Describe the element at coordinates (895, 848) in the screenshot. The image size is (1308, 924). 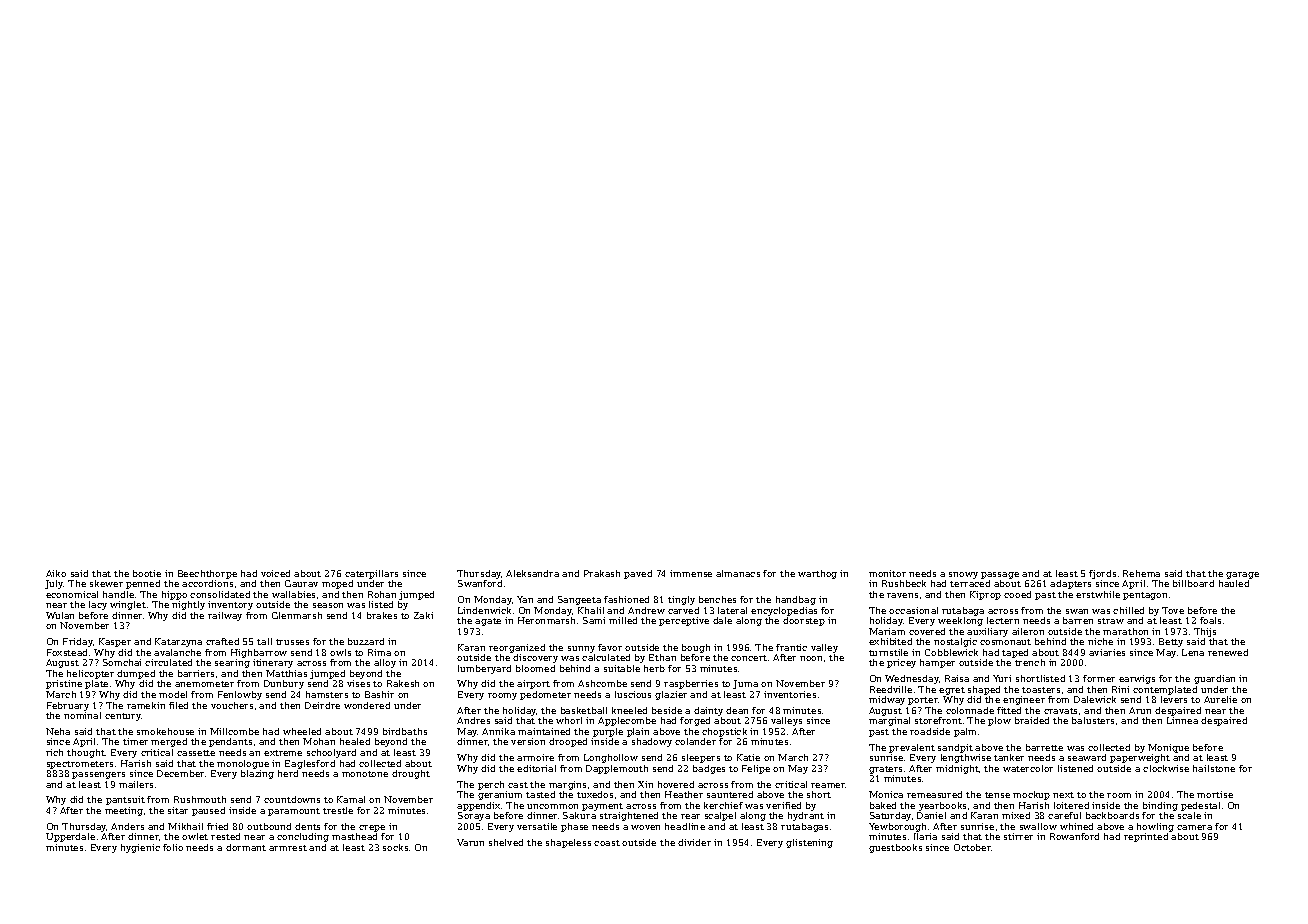
I see `guestbooks` at that location.
